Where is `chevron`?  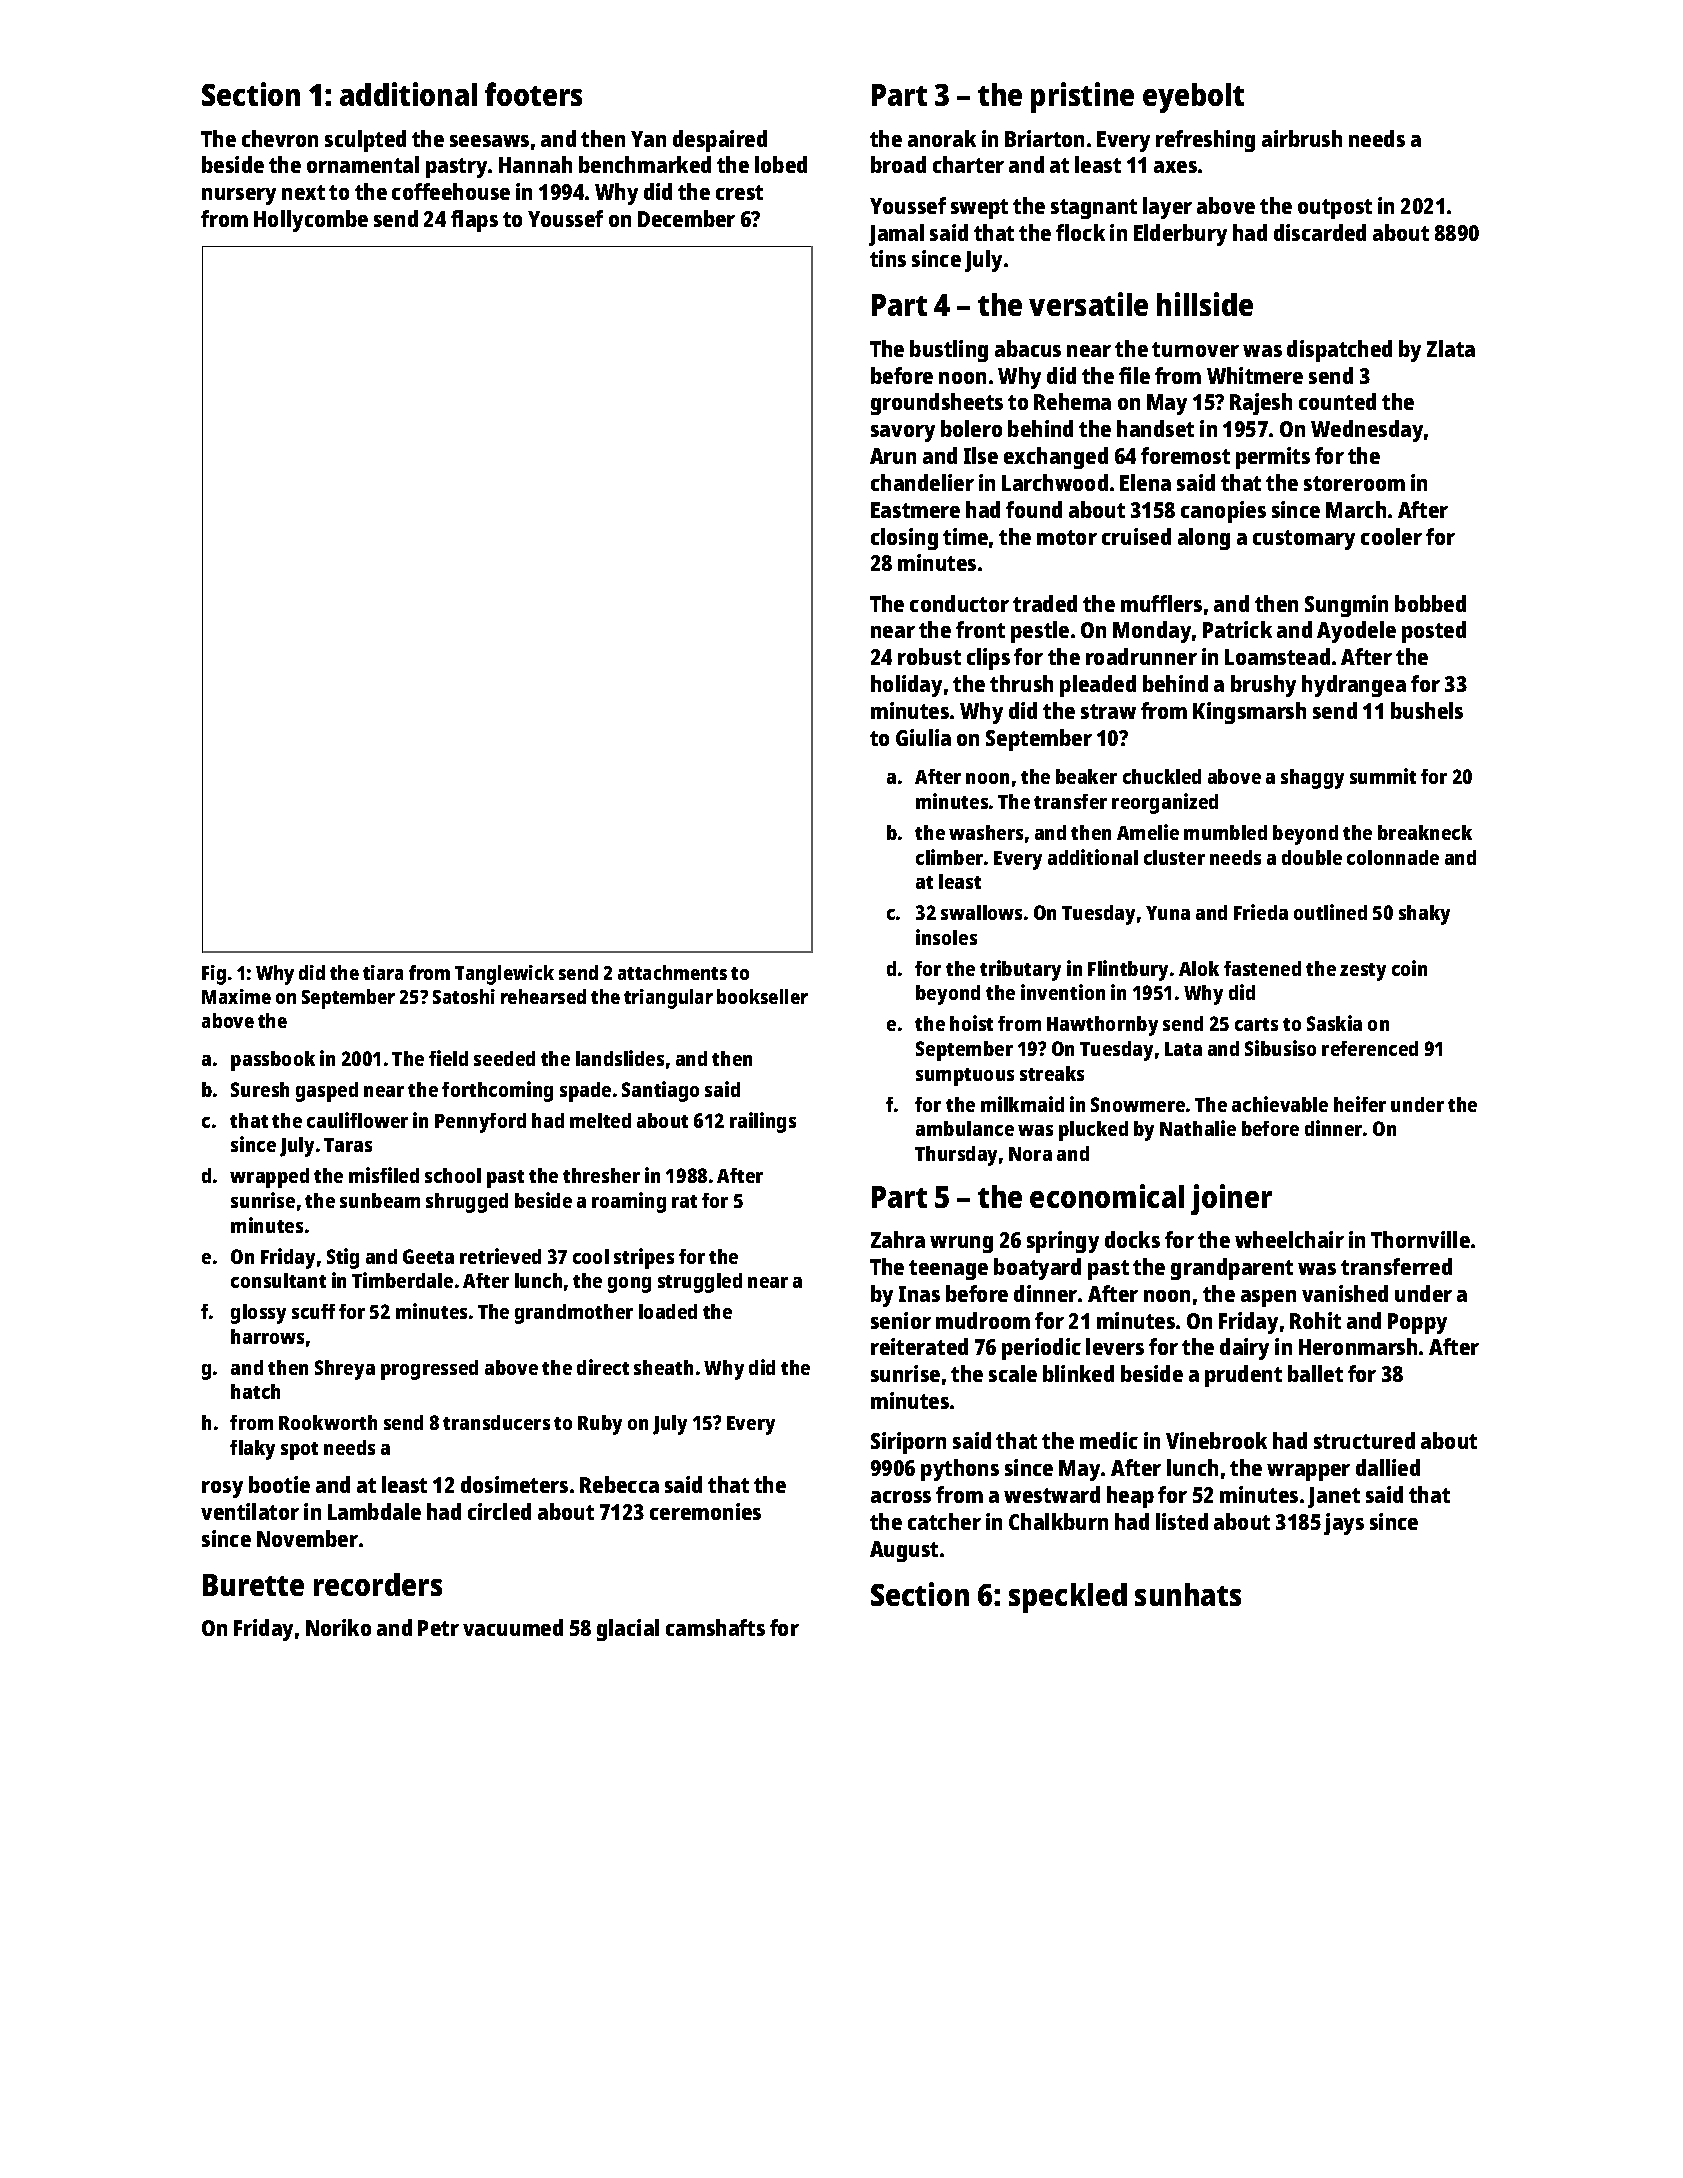 chevron is located at coordinates (280, 138).
